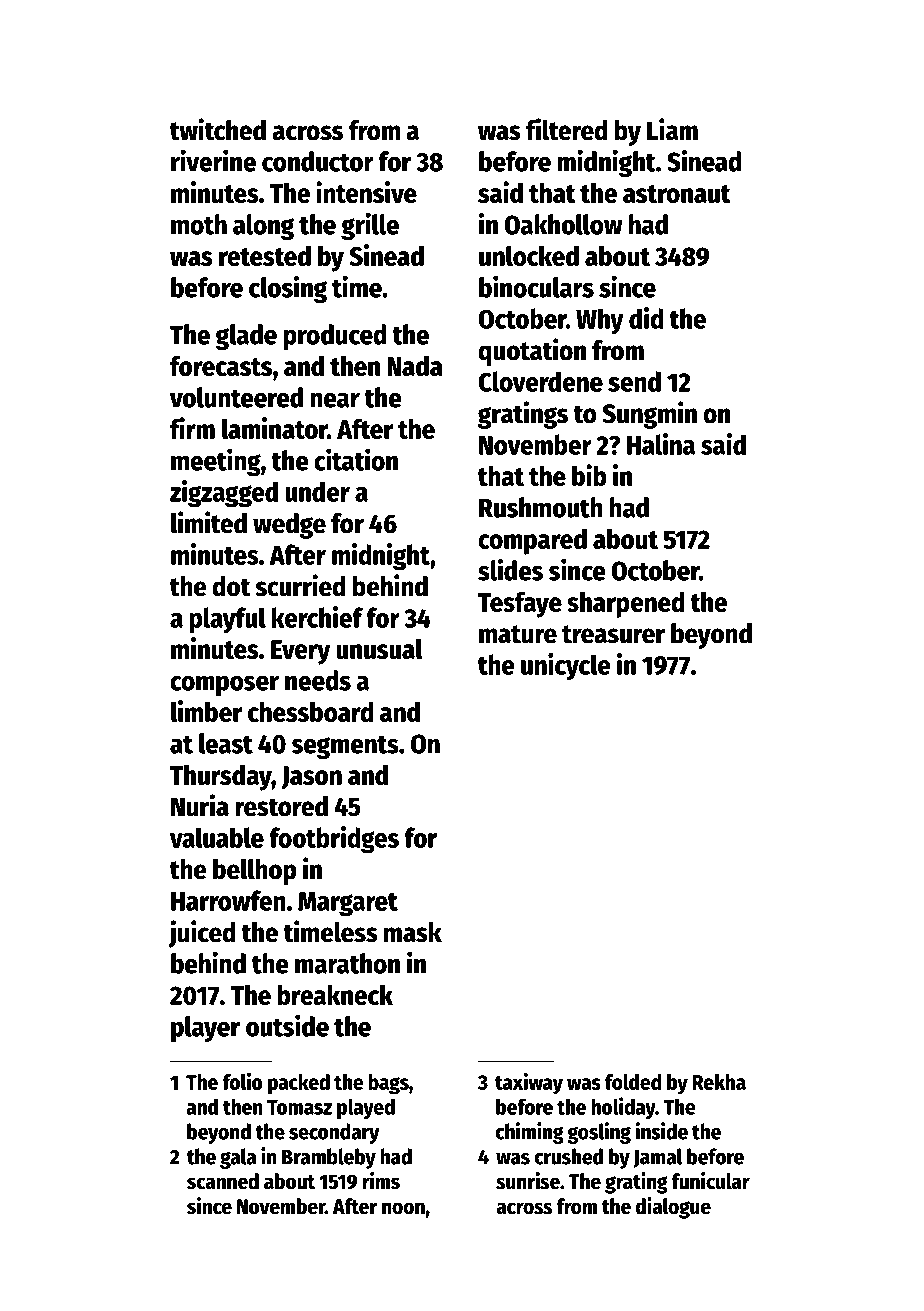 The height and width of the screenshot is (1311, 924). Describe the element at coordinates (536, 286) in the screenshot. I see `binoculars` at that location.
